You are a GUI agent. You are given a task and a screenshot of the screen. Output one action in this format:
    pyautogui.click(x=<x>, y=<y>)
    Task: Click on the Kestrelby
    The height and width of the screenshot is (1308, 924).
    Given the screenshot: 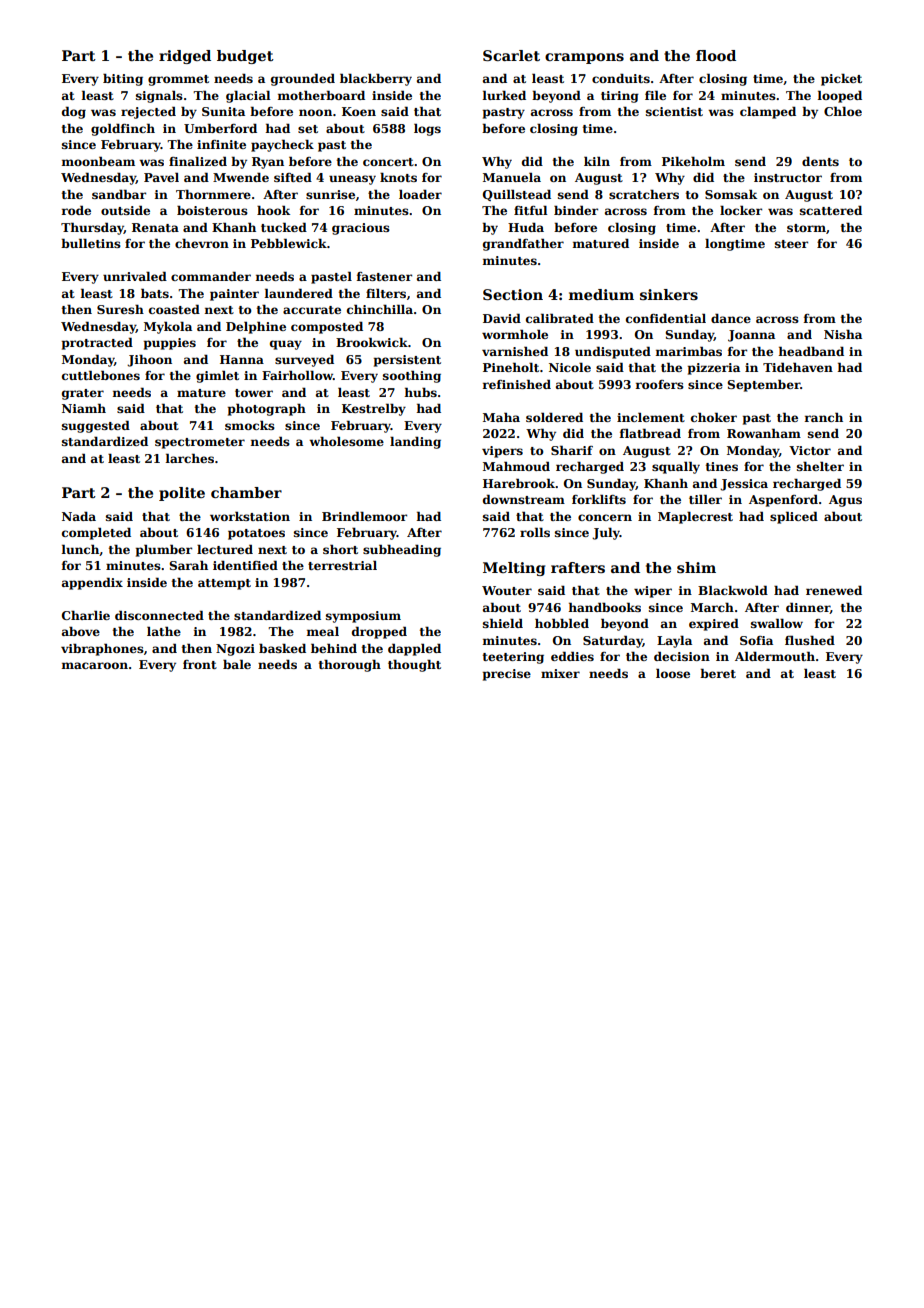 What is the action you would take?
    pyautogui.click(x=374, y=409)
